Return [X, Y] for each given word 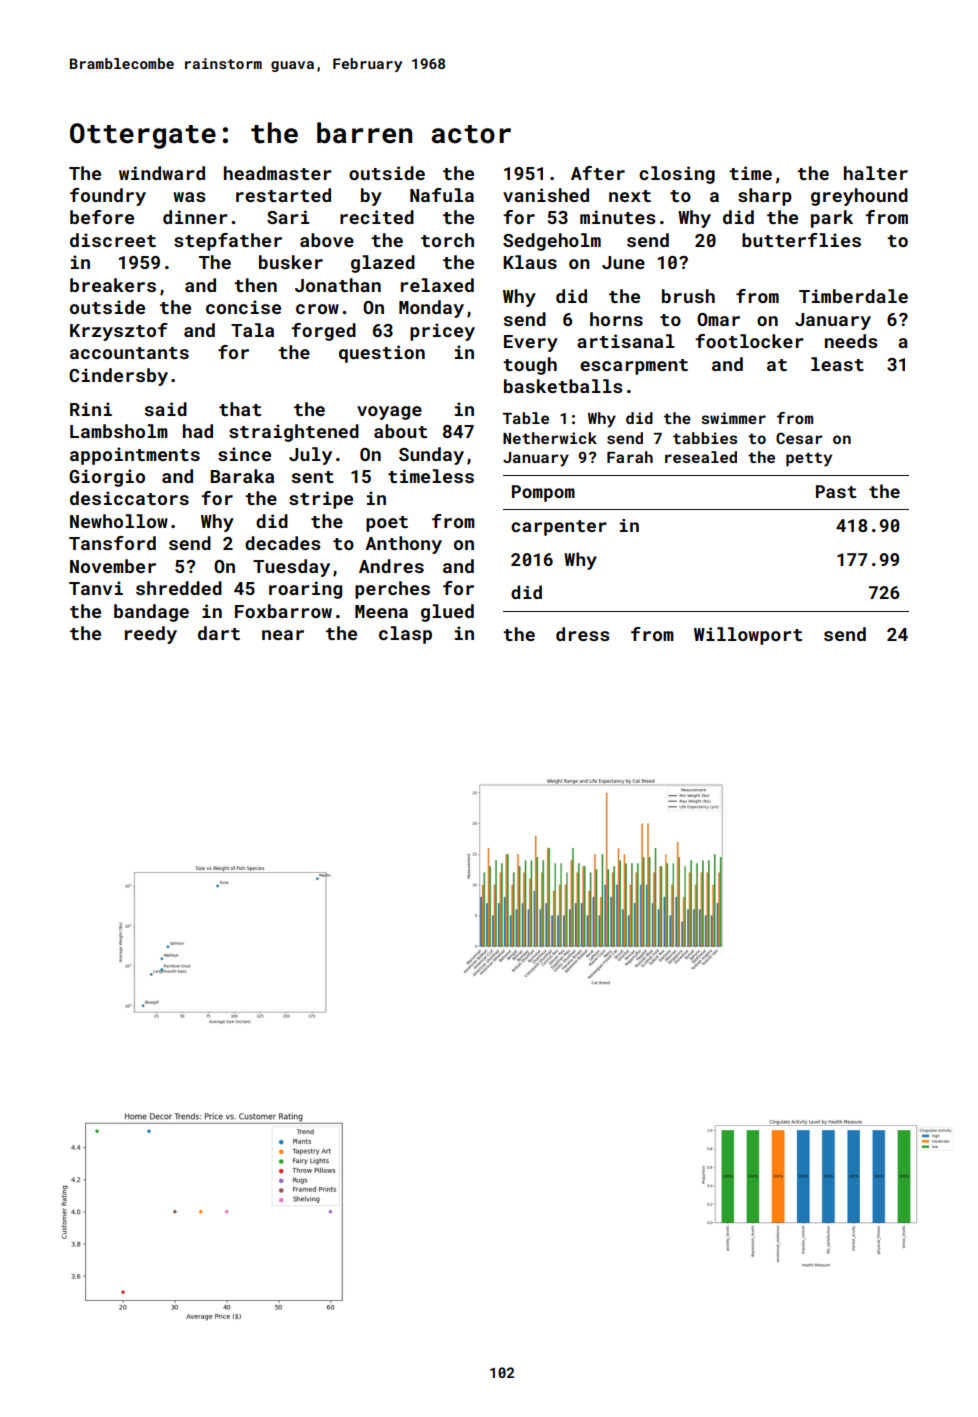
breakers [113, 285]
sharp [765, 197]
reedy [151, 635]
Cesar [799, 438]
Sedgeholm [552, 242]
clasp [405, 635]
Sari [288, 217]
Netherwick [550, 438]
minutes [618, 217]
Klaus [530, 262]
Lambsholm [119, 431]
